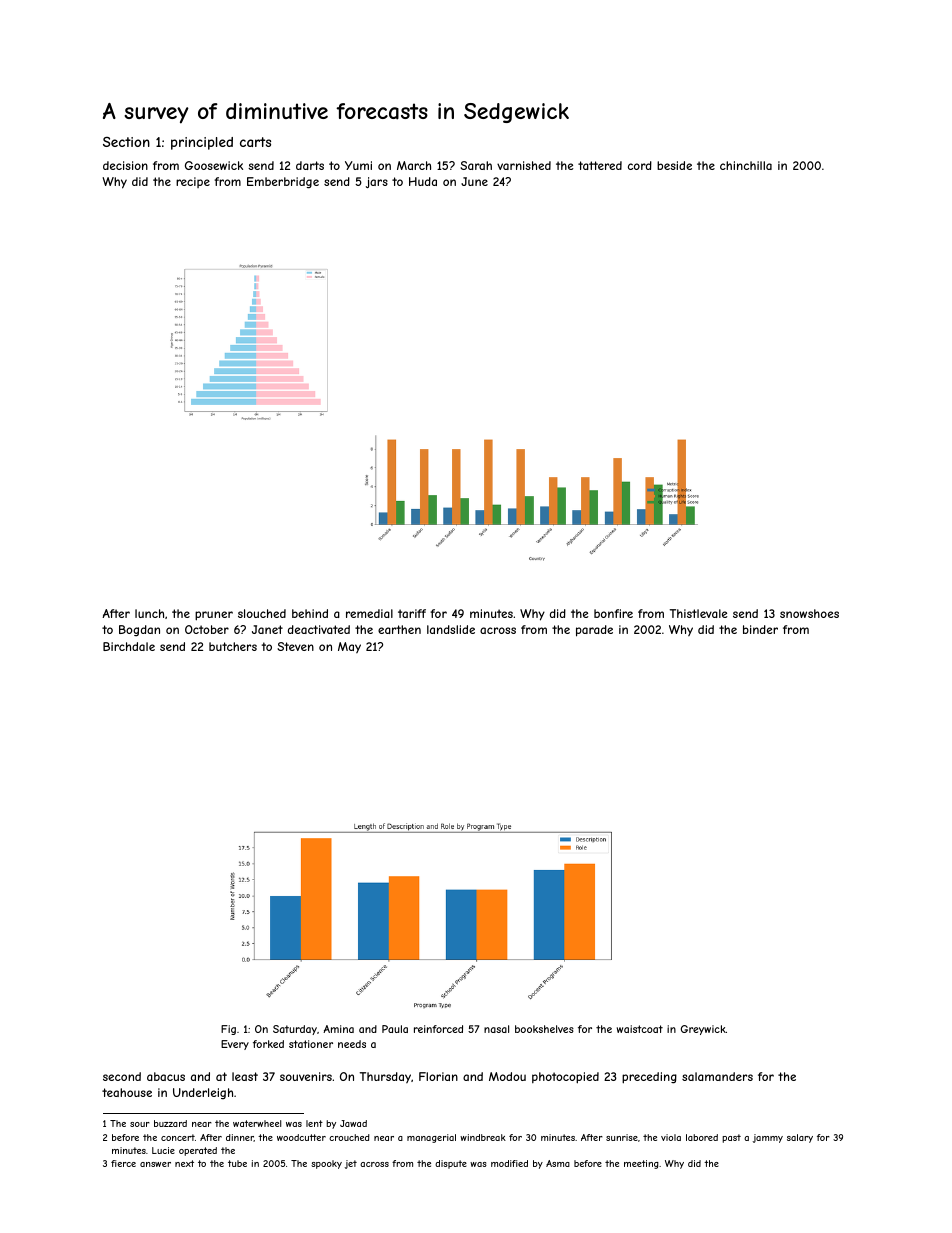 The width and height of the page is (952, 1233). I want to click on dinner, so click(240, 1138).
